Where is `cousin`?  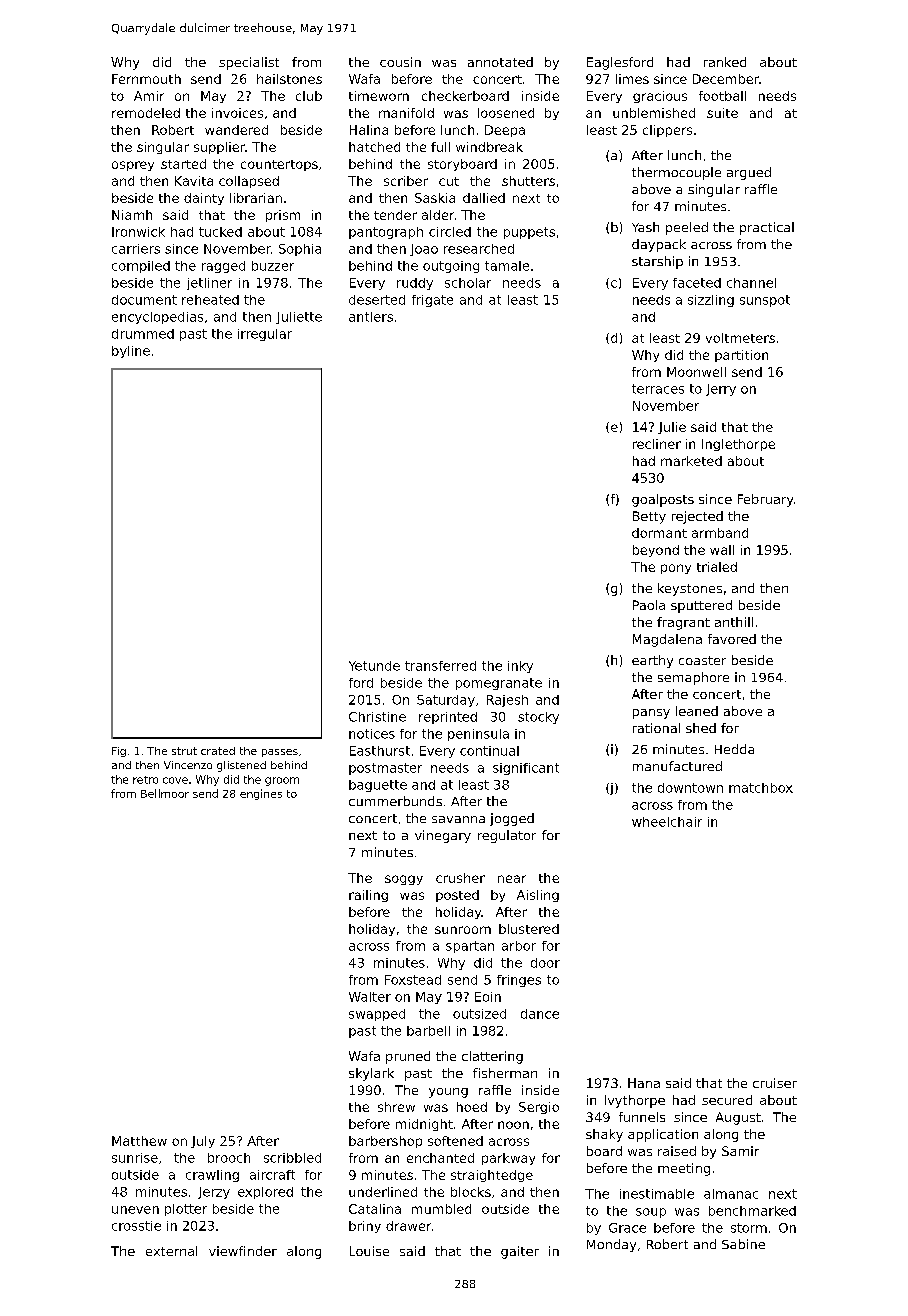 cousin is located at coordinates (400, 62).
